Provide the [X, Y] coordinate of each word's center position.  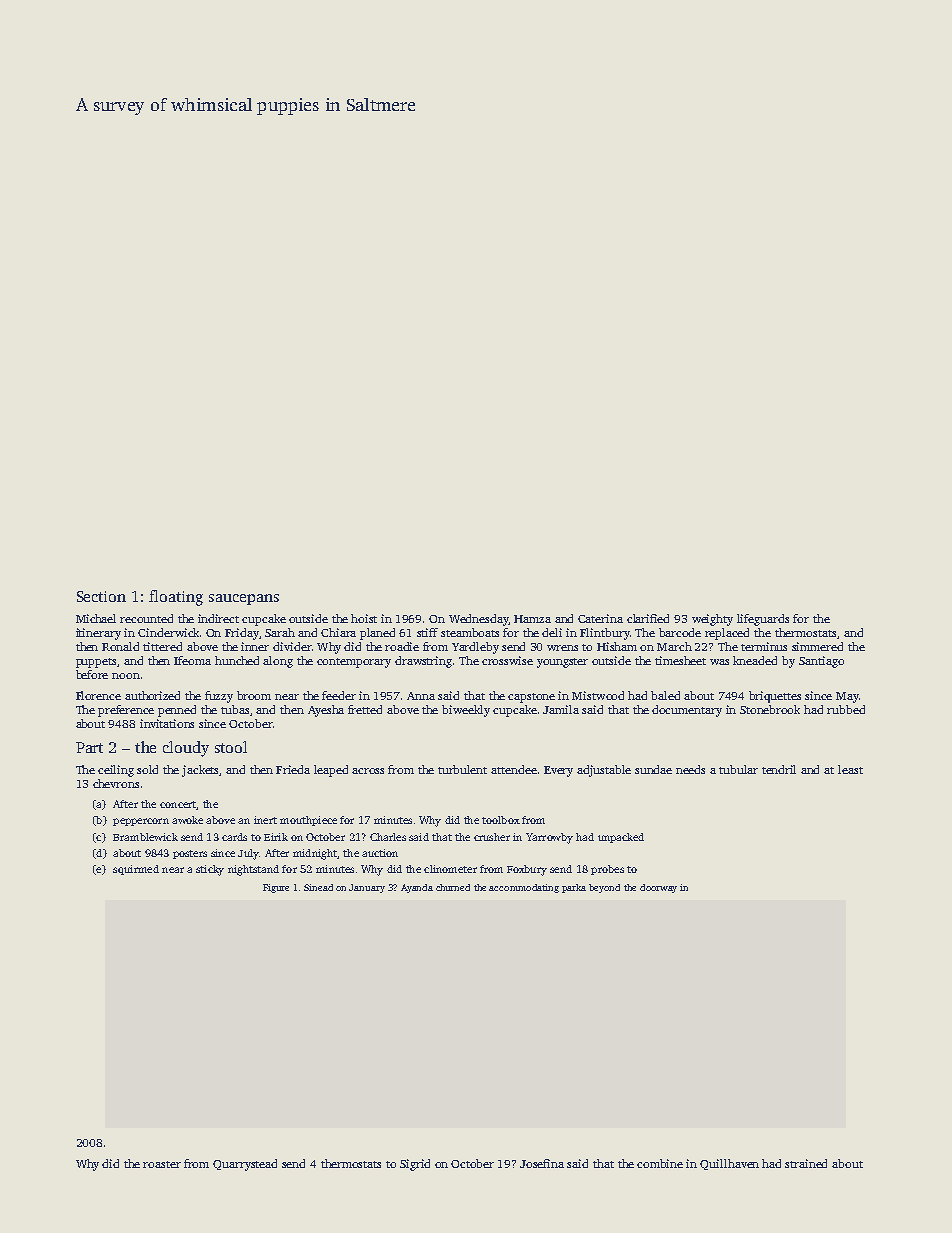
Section [101, 596]
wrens [562, 648]
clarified [648, 618]
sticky [210, 870]
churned [453, 887]
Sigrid [415, 1165]
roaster [162, 1164]
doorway [658, 888]
